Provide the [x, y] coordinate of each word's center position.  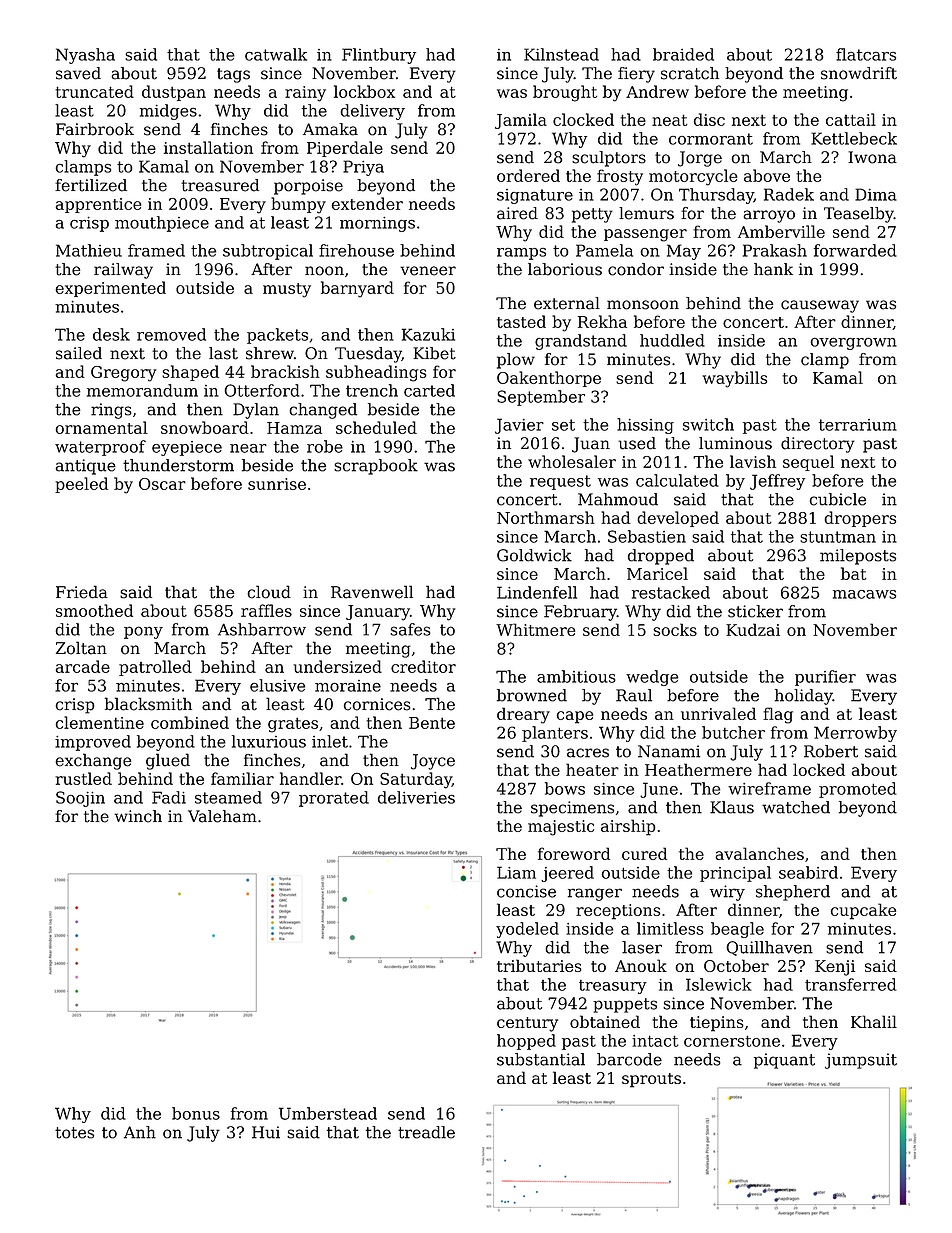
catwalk [276, 54]
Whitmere [535, 629]
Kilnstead [561, 54]
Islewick [719, 984]
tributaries [539, 965]
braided [683, 54]
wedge [652, 678]
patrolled [155, 668]
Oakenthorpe [549, 379]
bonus [196, 1113]
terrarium [858, 425]
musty [287, 290]
